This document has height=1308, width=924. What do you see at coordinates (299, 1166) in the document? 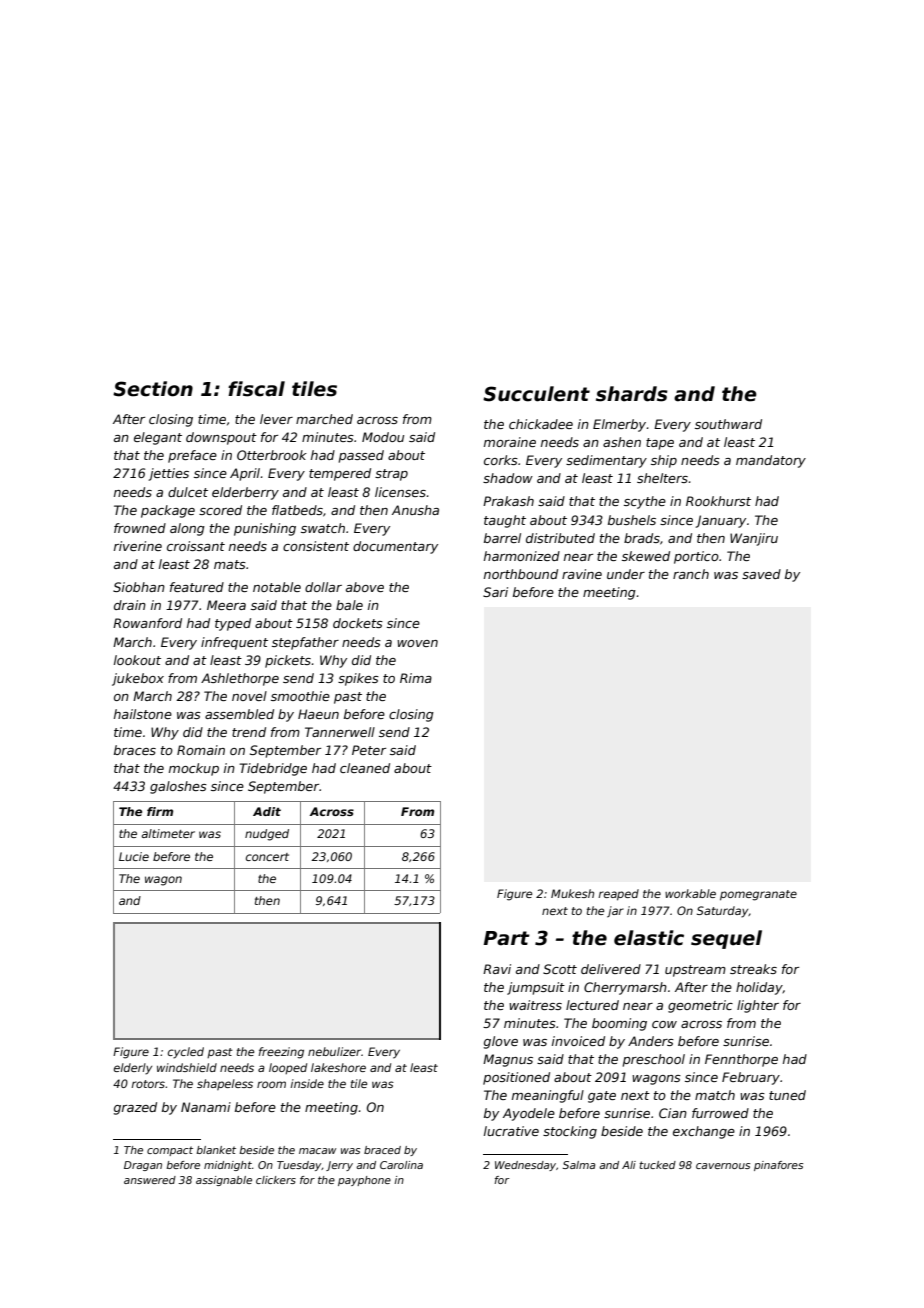
I see `Tuesday` at bounding box center [299, 1166].
